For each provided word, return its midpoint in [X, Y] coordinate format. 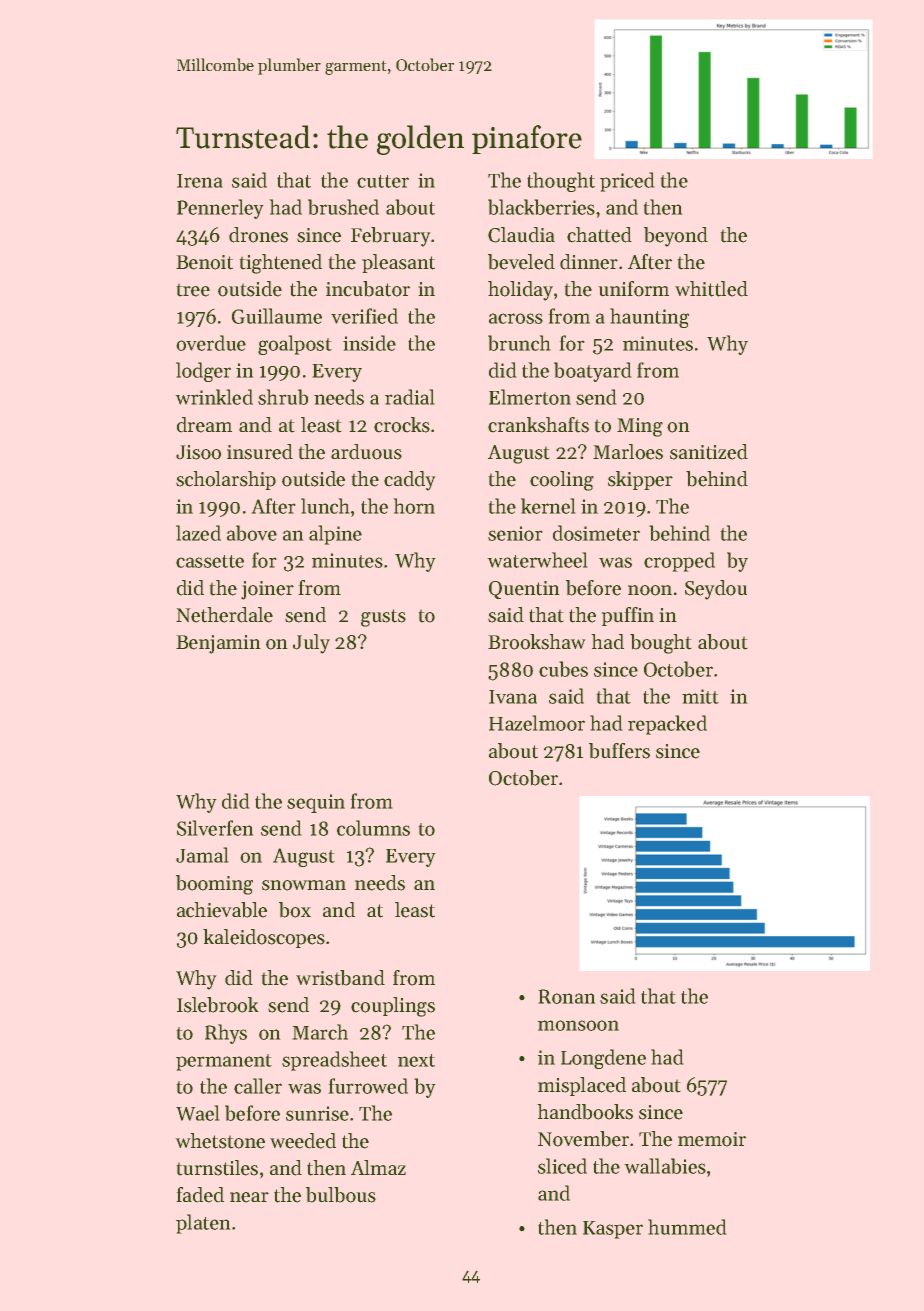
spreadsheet [334, 1061]
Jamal [202, 855]
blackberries [541, 207]
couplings [393, 1007]
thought [561, 182]
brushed [343, 207]
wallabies [665, 1166]
